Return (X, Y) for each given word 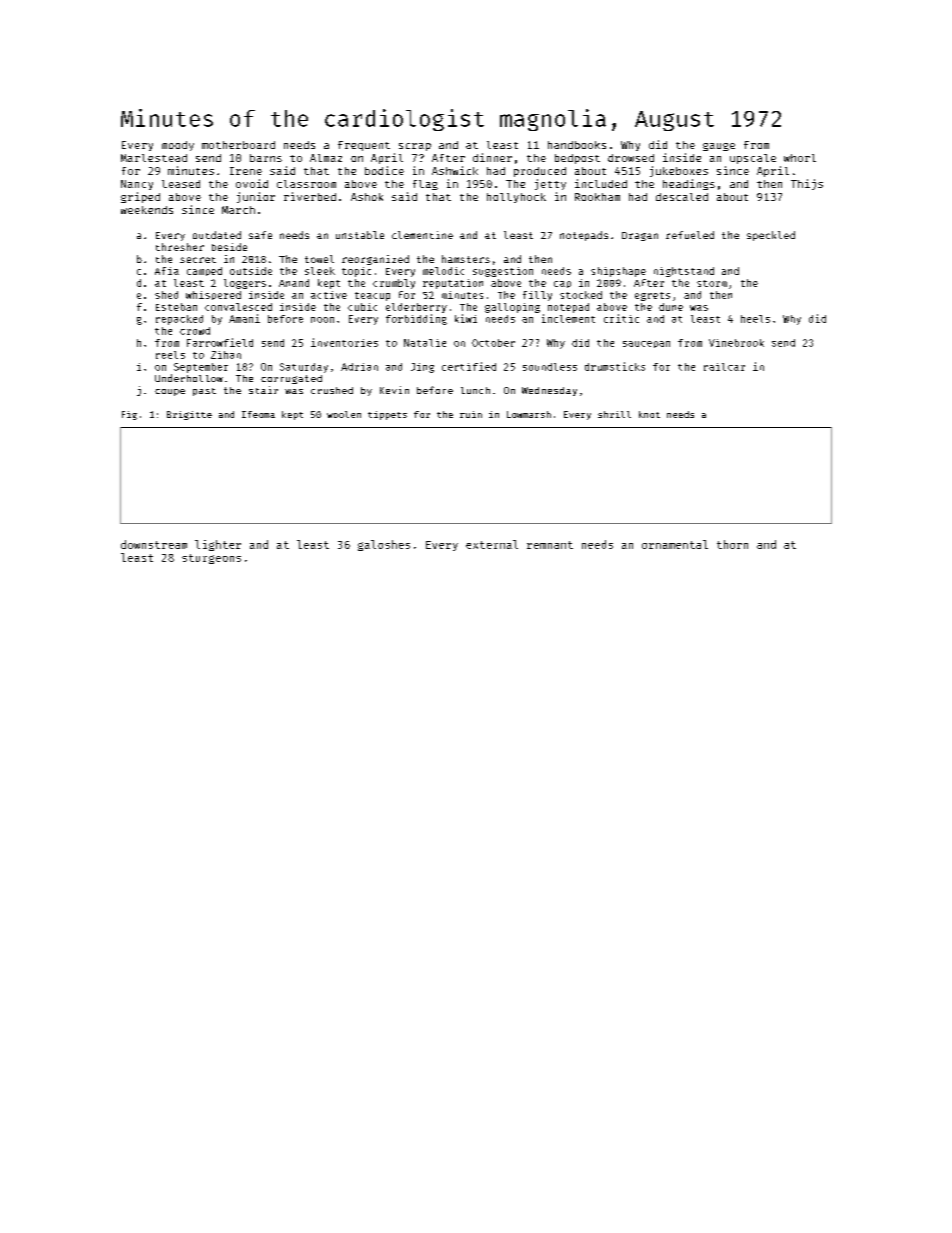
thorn (732, 544)
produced (540, 172)
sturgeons (211, 559)
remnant (550, 545)
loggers (245, 284)
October (493, 343)
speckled (771, 236)
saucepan (646, 344)
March (238, 210)
